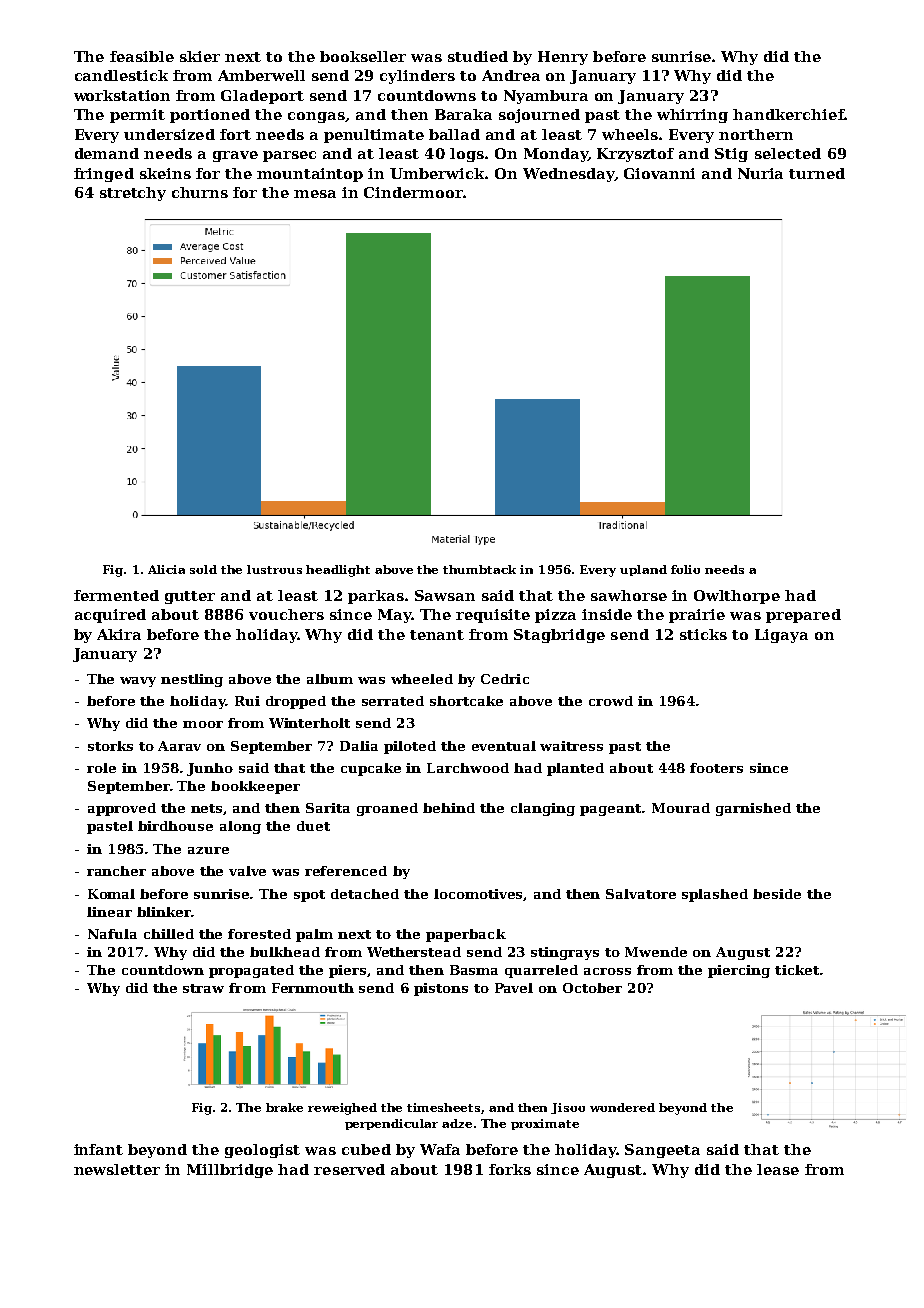 This screenshot has height=1308, width=924. What do you see at coordinates (778, 1169) in the screenshot?
I see `lease` at bounding box center [778, 1169].
